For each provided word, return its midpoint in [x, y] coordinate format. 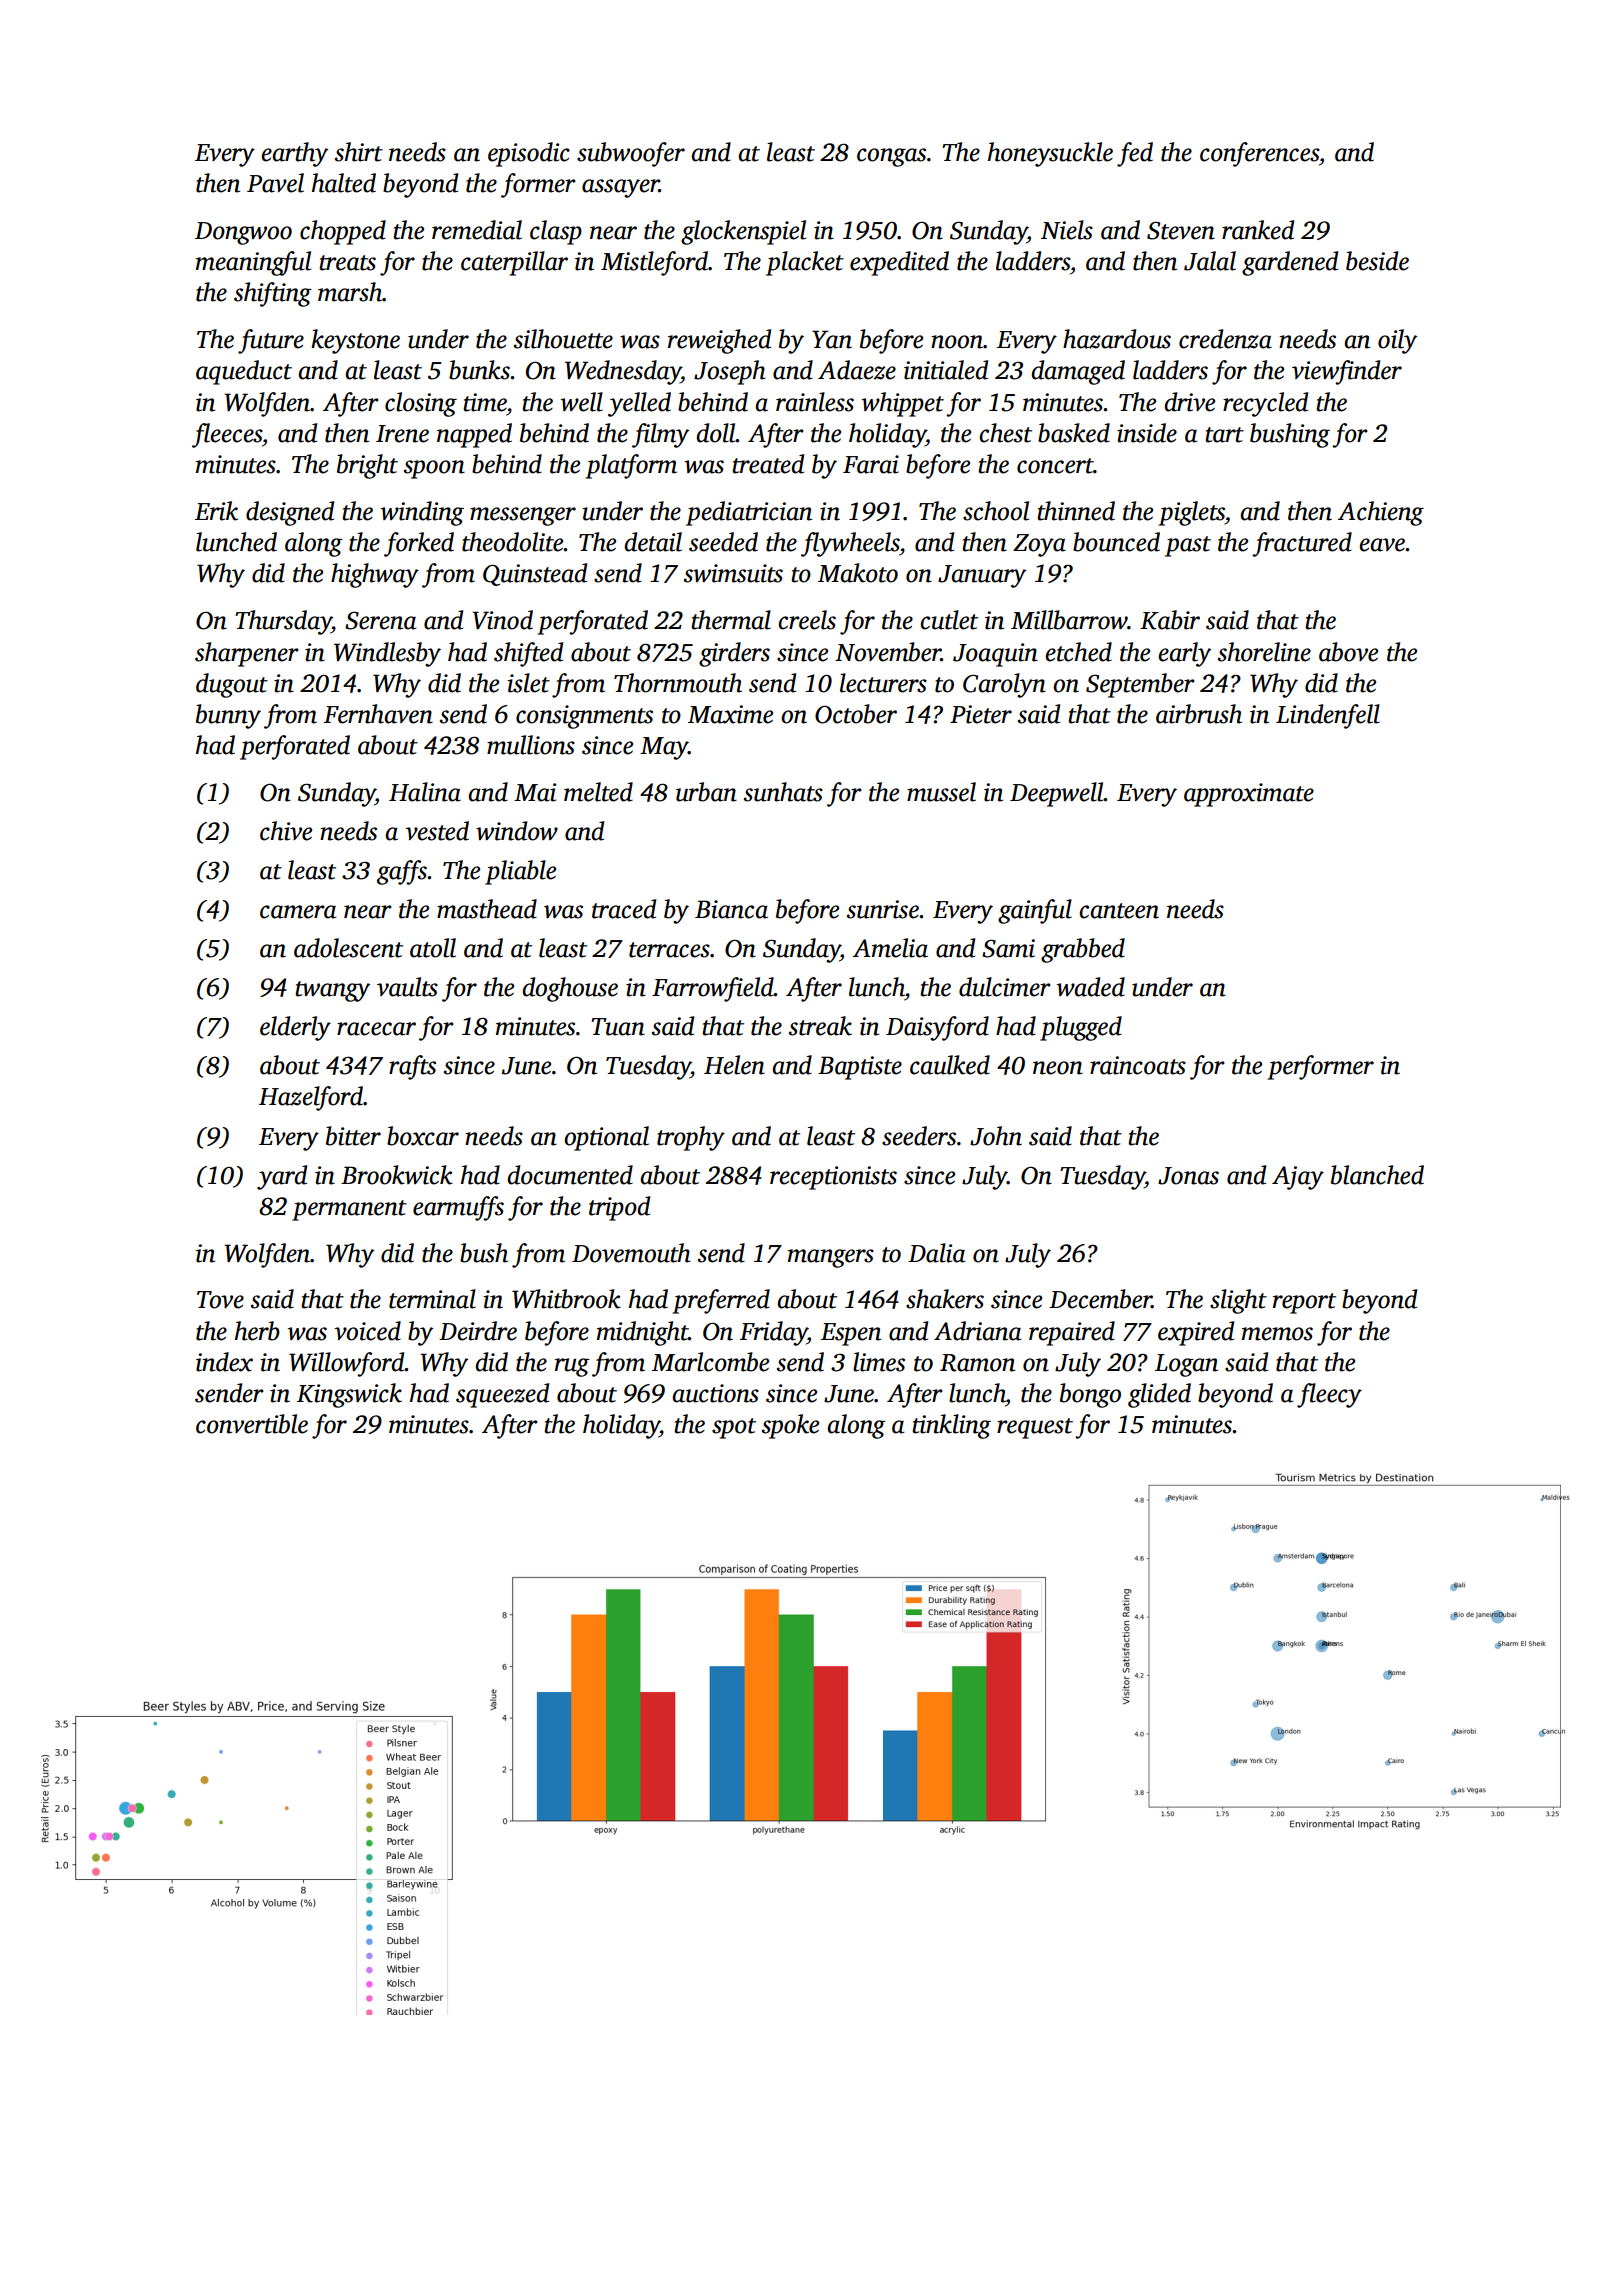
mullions [531, 745]
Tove [220, 1300]
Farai [871, 464]
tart [1224, 435]
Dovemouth [631, 1253]
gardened [1290, 263]
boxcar [423, 1136]
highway [375, 575]
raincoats [1138, 1065]
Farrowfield [713, 989]
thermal [731, 620]
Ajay [1298, 1178]
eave [1382, 545]
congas [891, 157]
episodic [529, 154]
